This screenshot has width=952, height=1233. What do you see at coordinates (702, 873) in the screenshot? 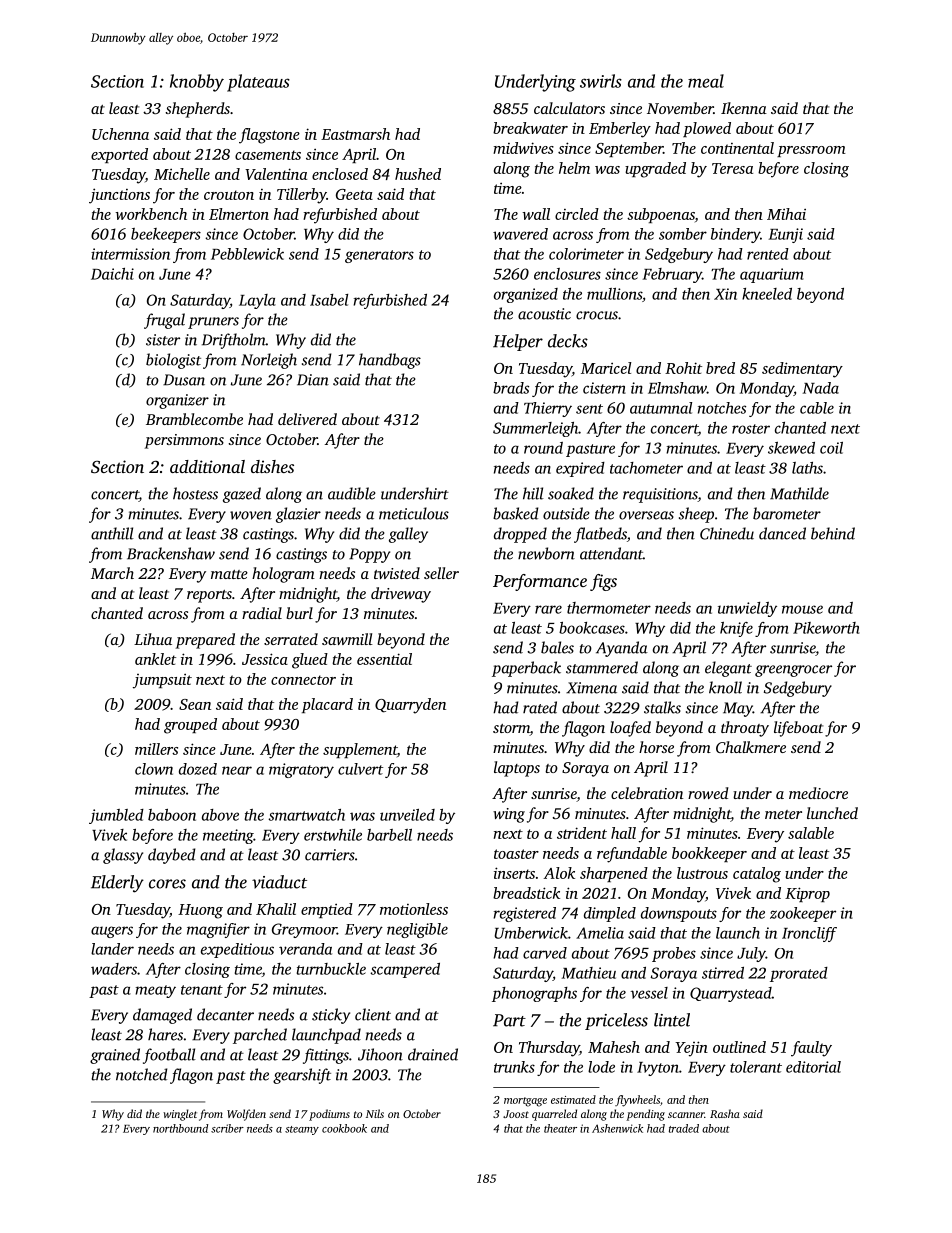
I see `lustrous` at bounding box center [702, 873].
